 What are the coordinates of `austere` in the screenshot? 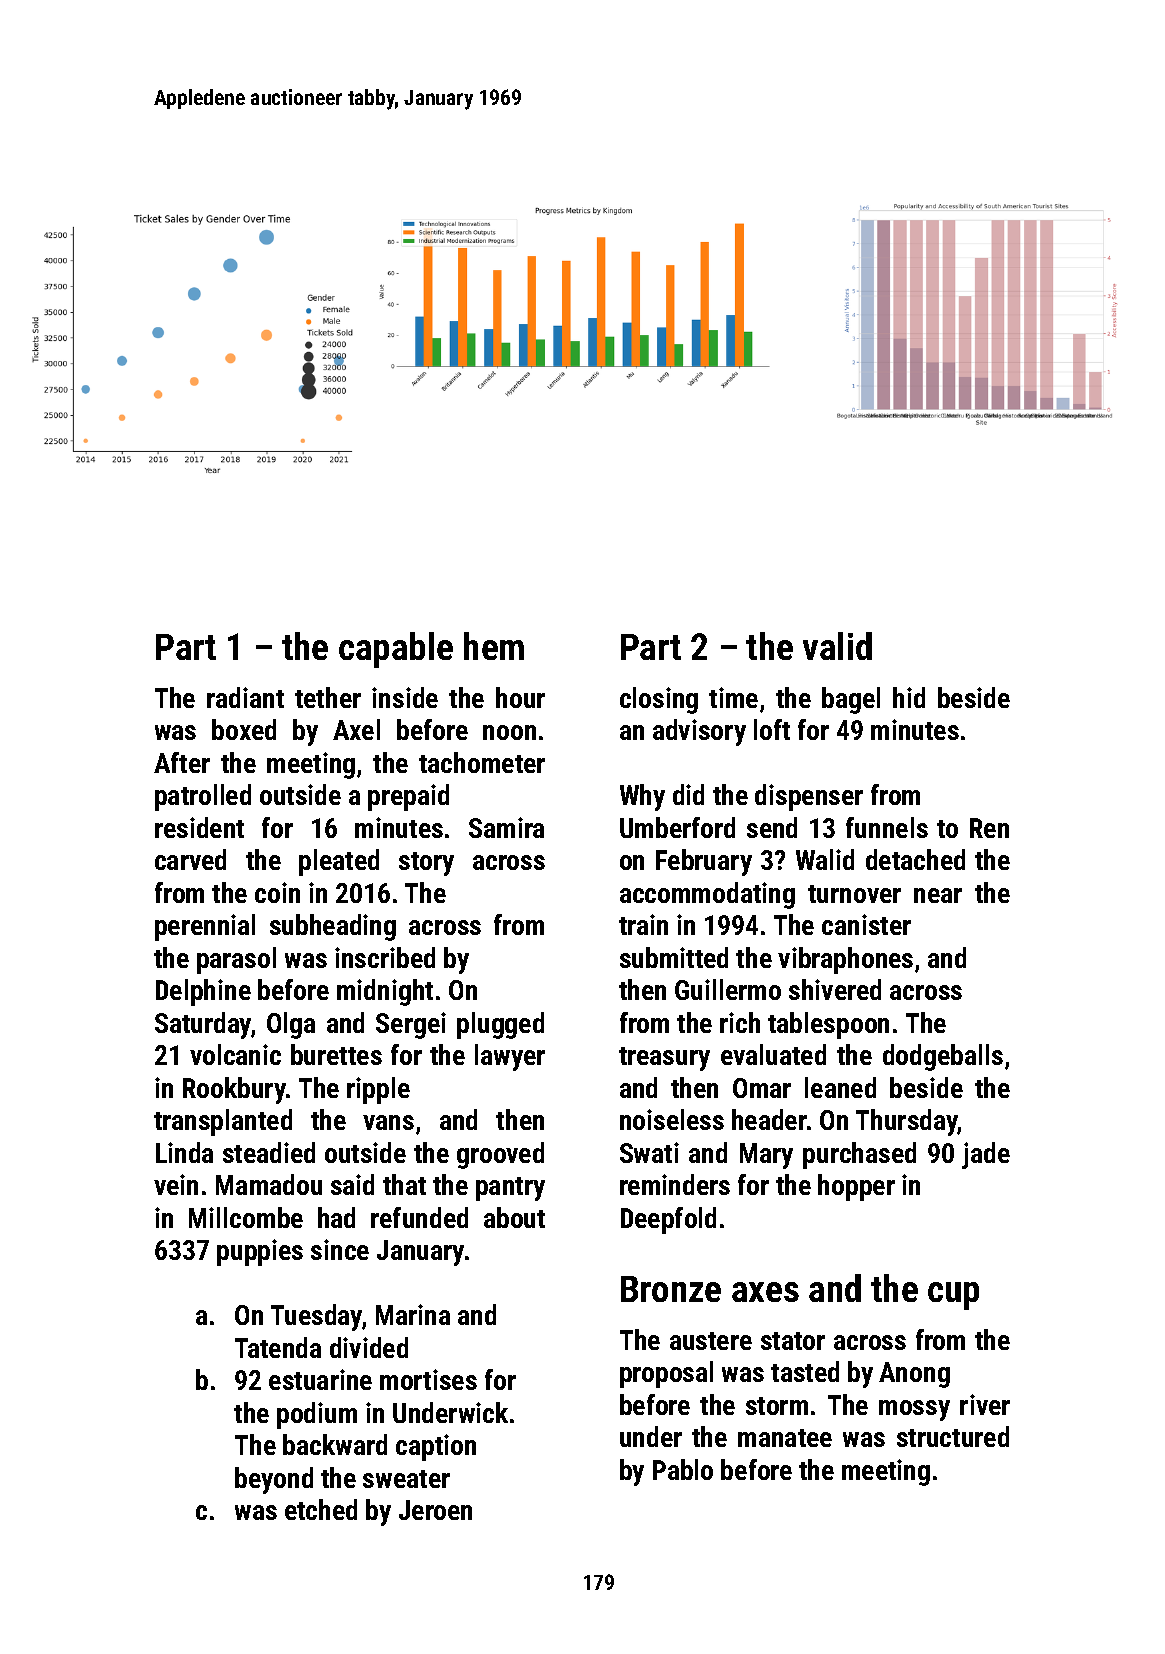 It's located at (711, 1341).
